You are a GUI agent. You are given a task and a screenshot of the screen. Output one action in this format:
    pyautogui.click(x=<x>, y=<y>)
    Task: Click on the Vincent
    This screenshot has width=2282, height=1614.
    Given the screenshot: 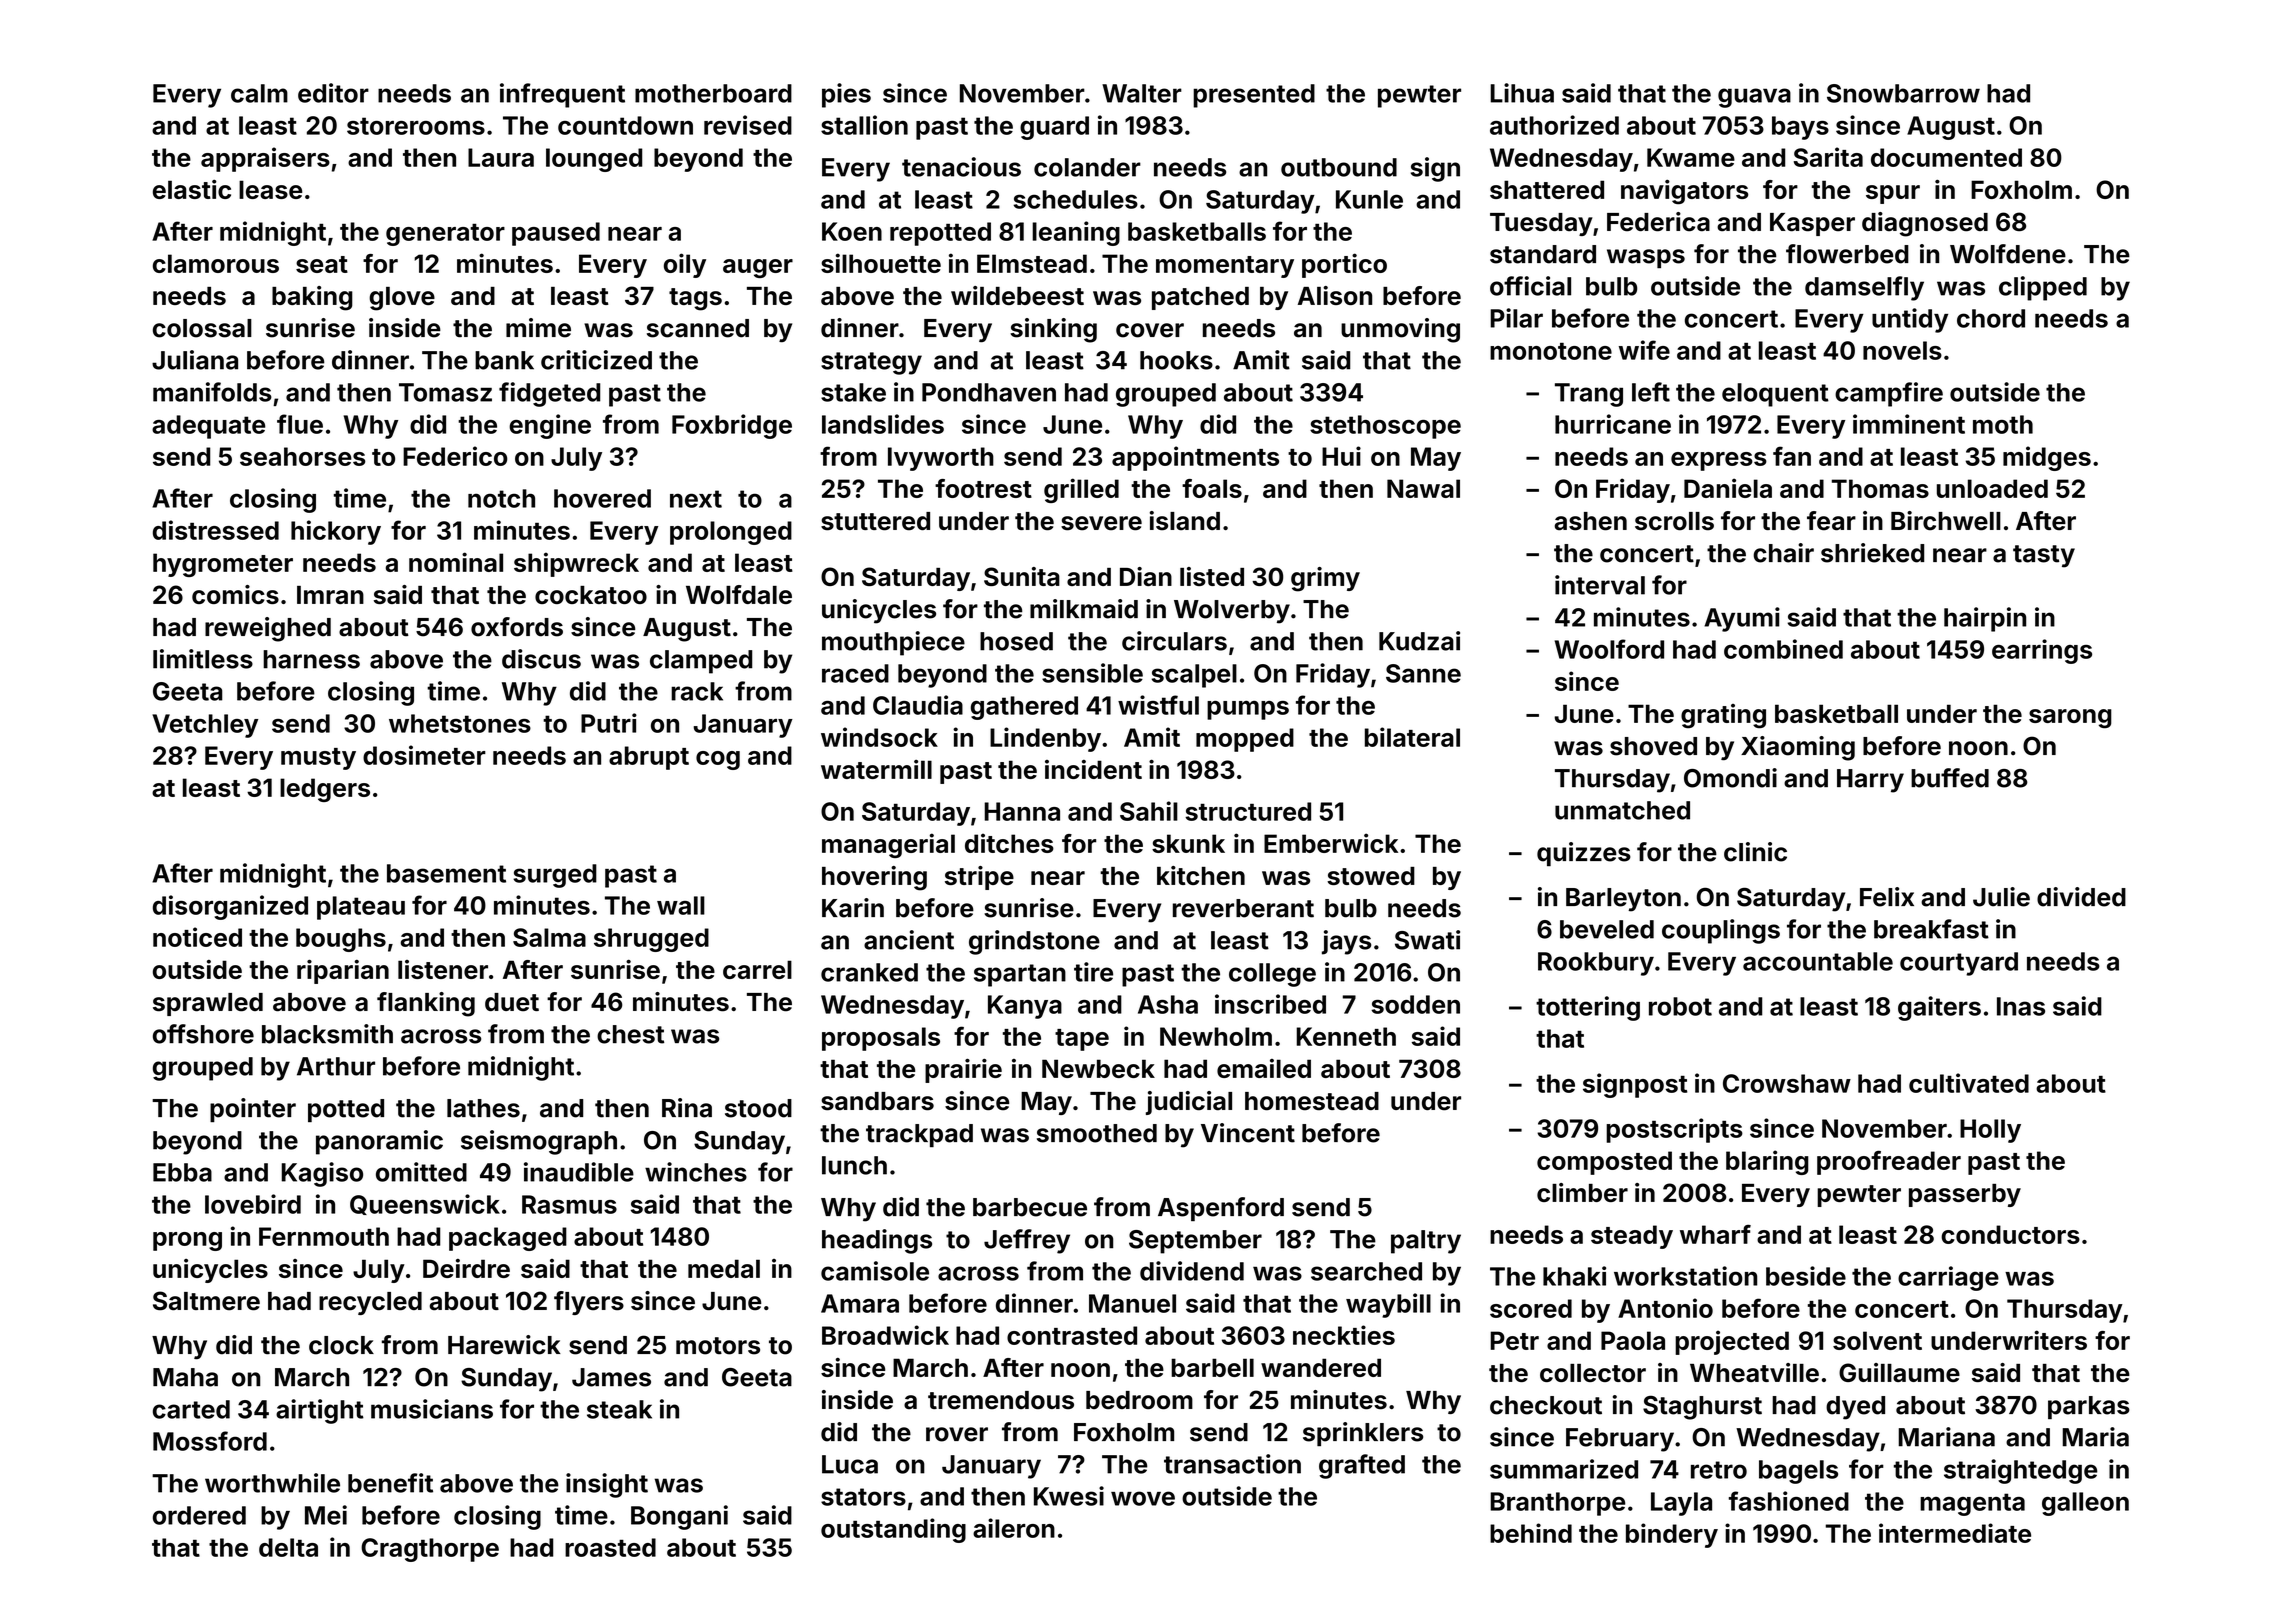 What is the action you would take?
    pyautogui.click(x=1248, y=1133)
